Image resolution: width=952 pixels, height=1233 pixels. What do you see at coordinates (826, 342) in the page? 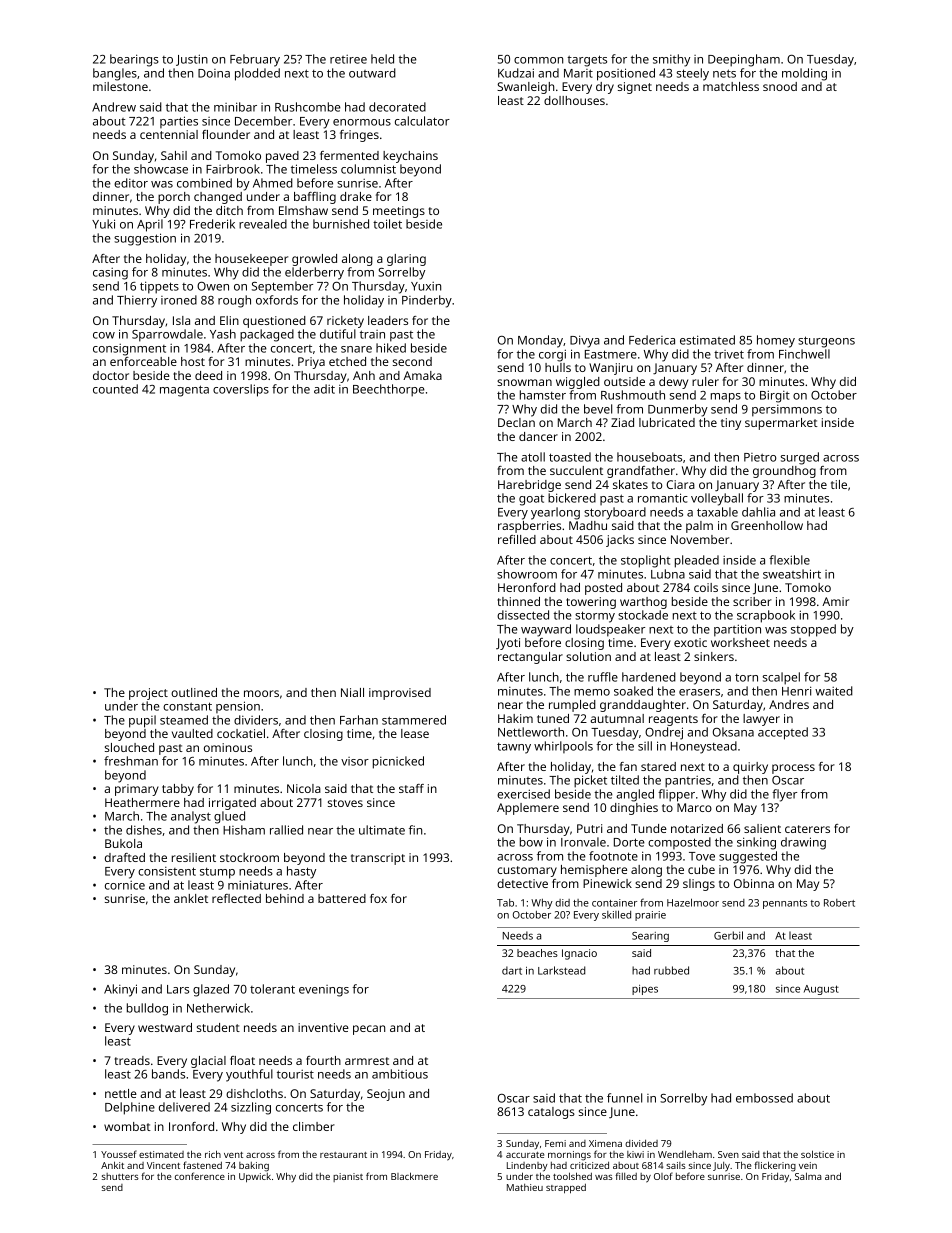
I see `sturgeons` at bounding box center [826, 342].
